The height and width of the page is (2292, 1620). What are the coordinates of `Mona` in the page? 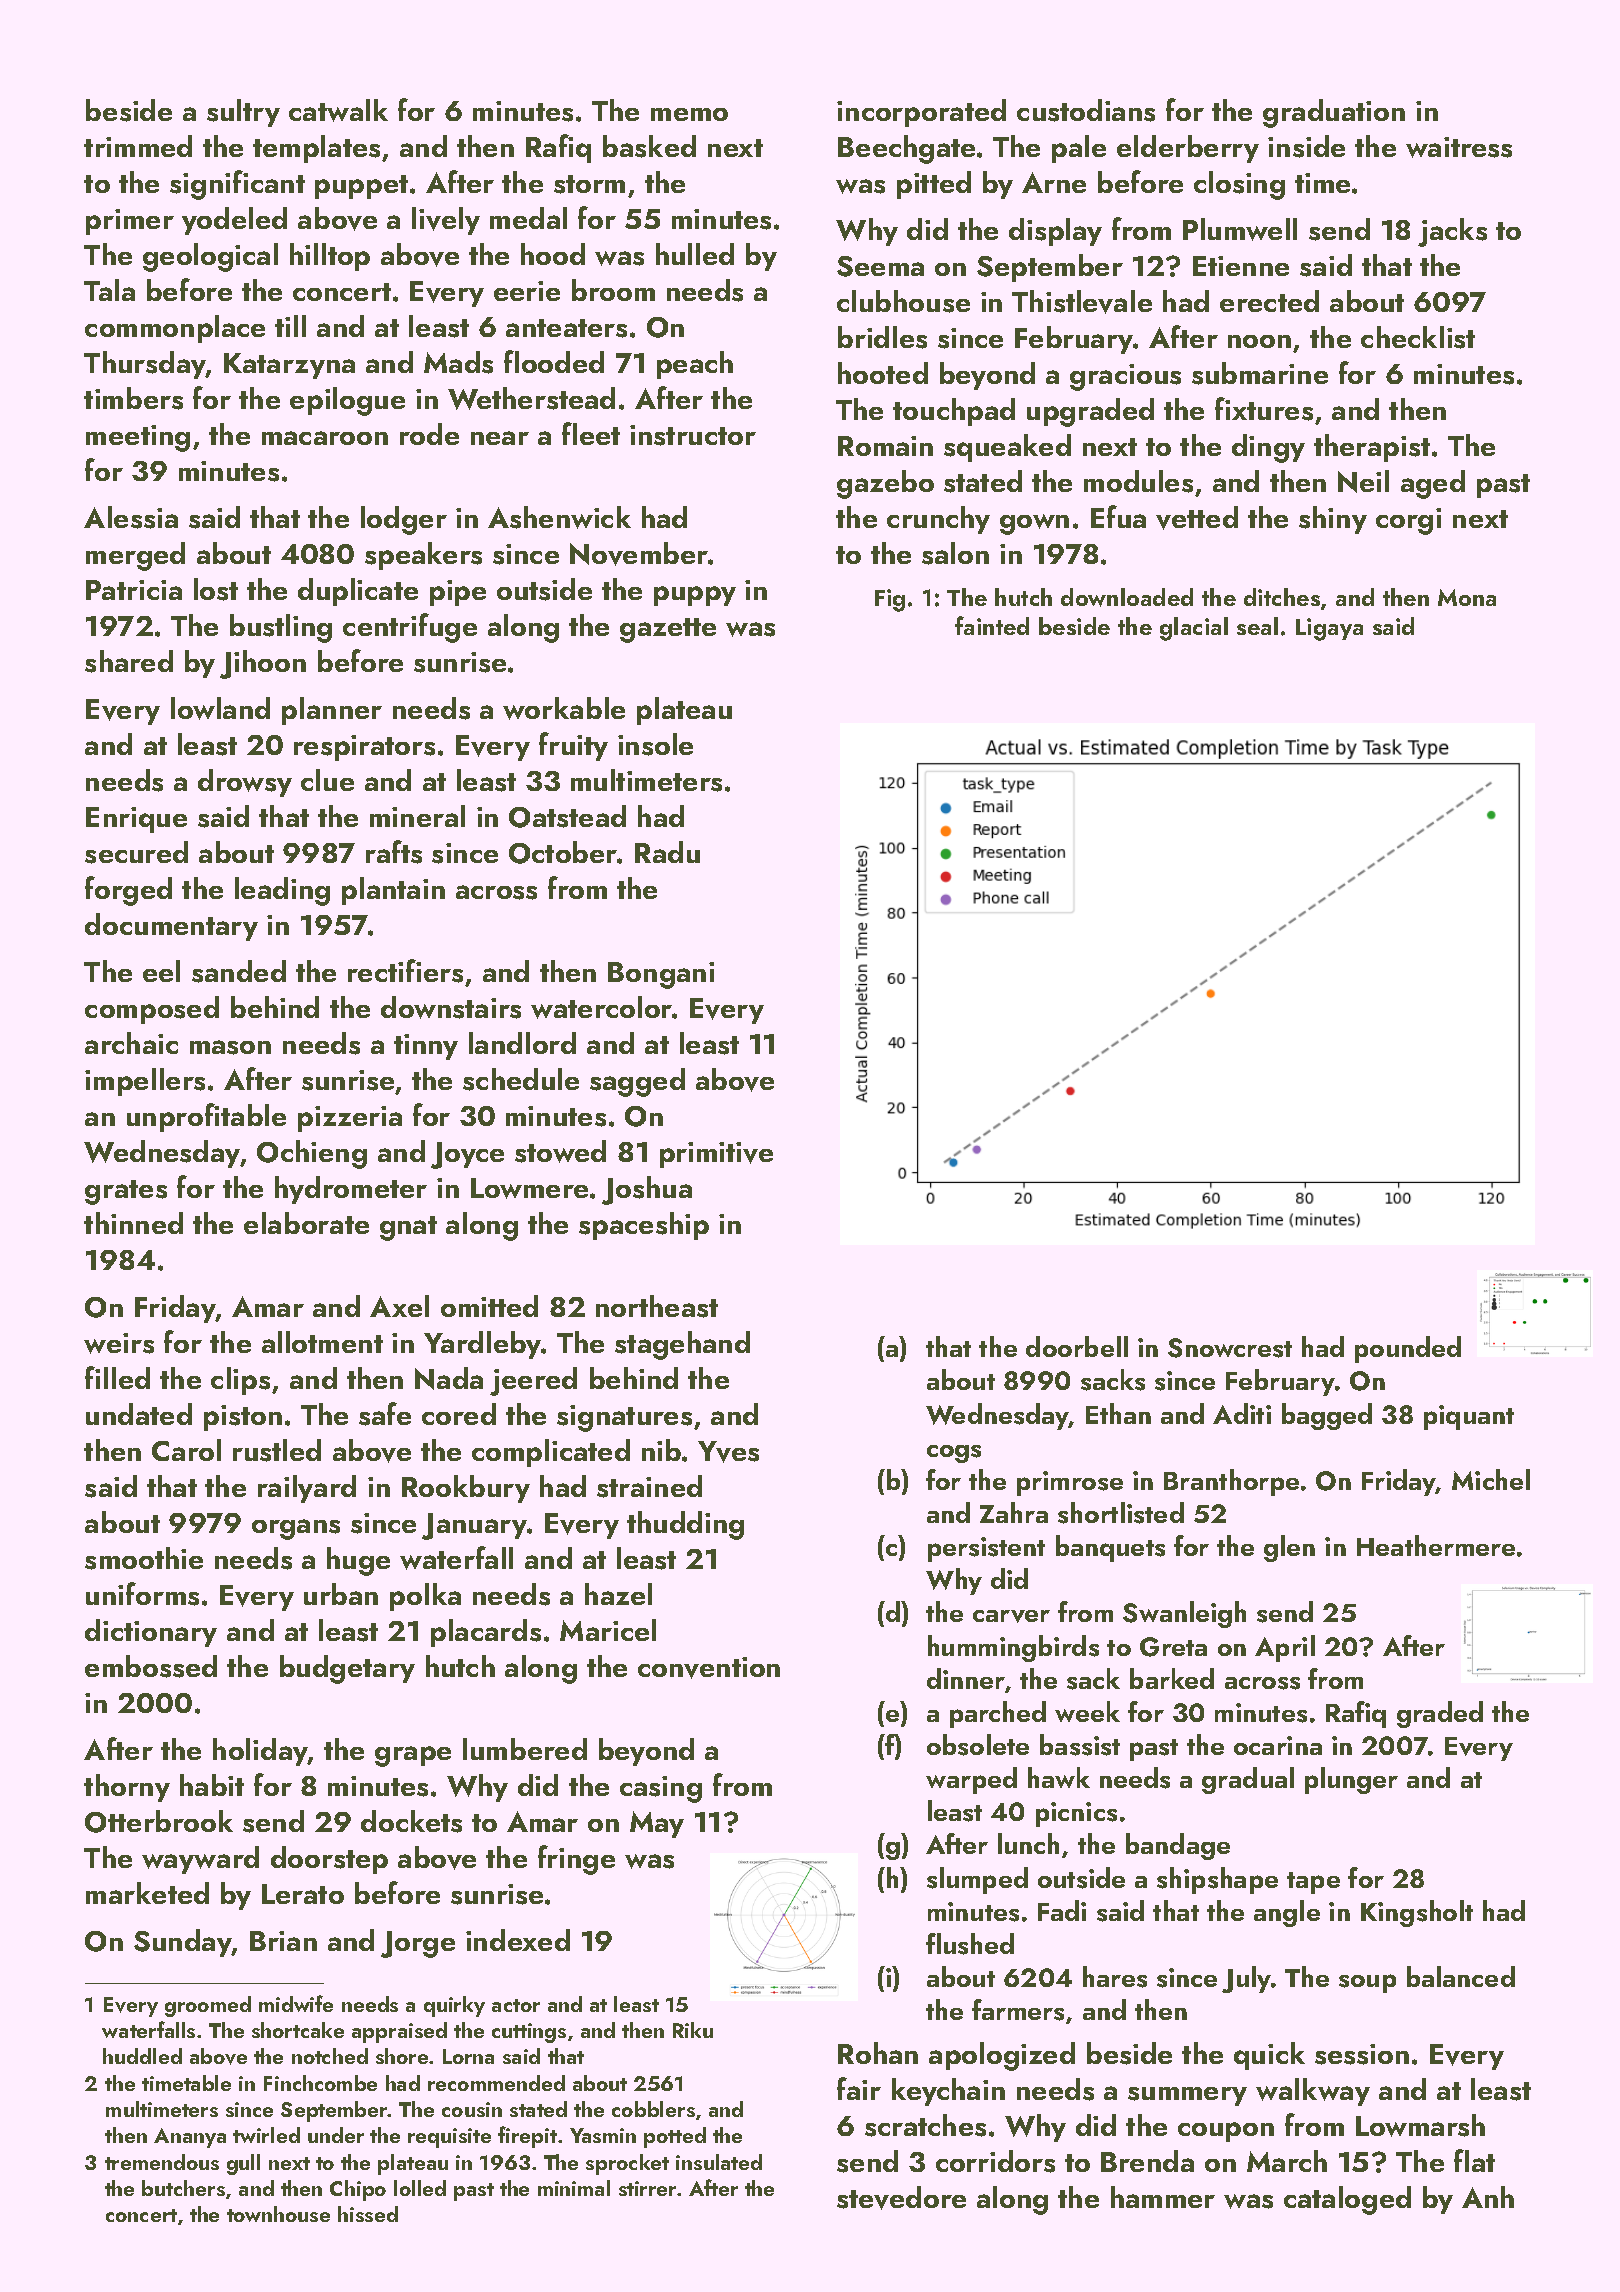 It's located at (1467, 597).
